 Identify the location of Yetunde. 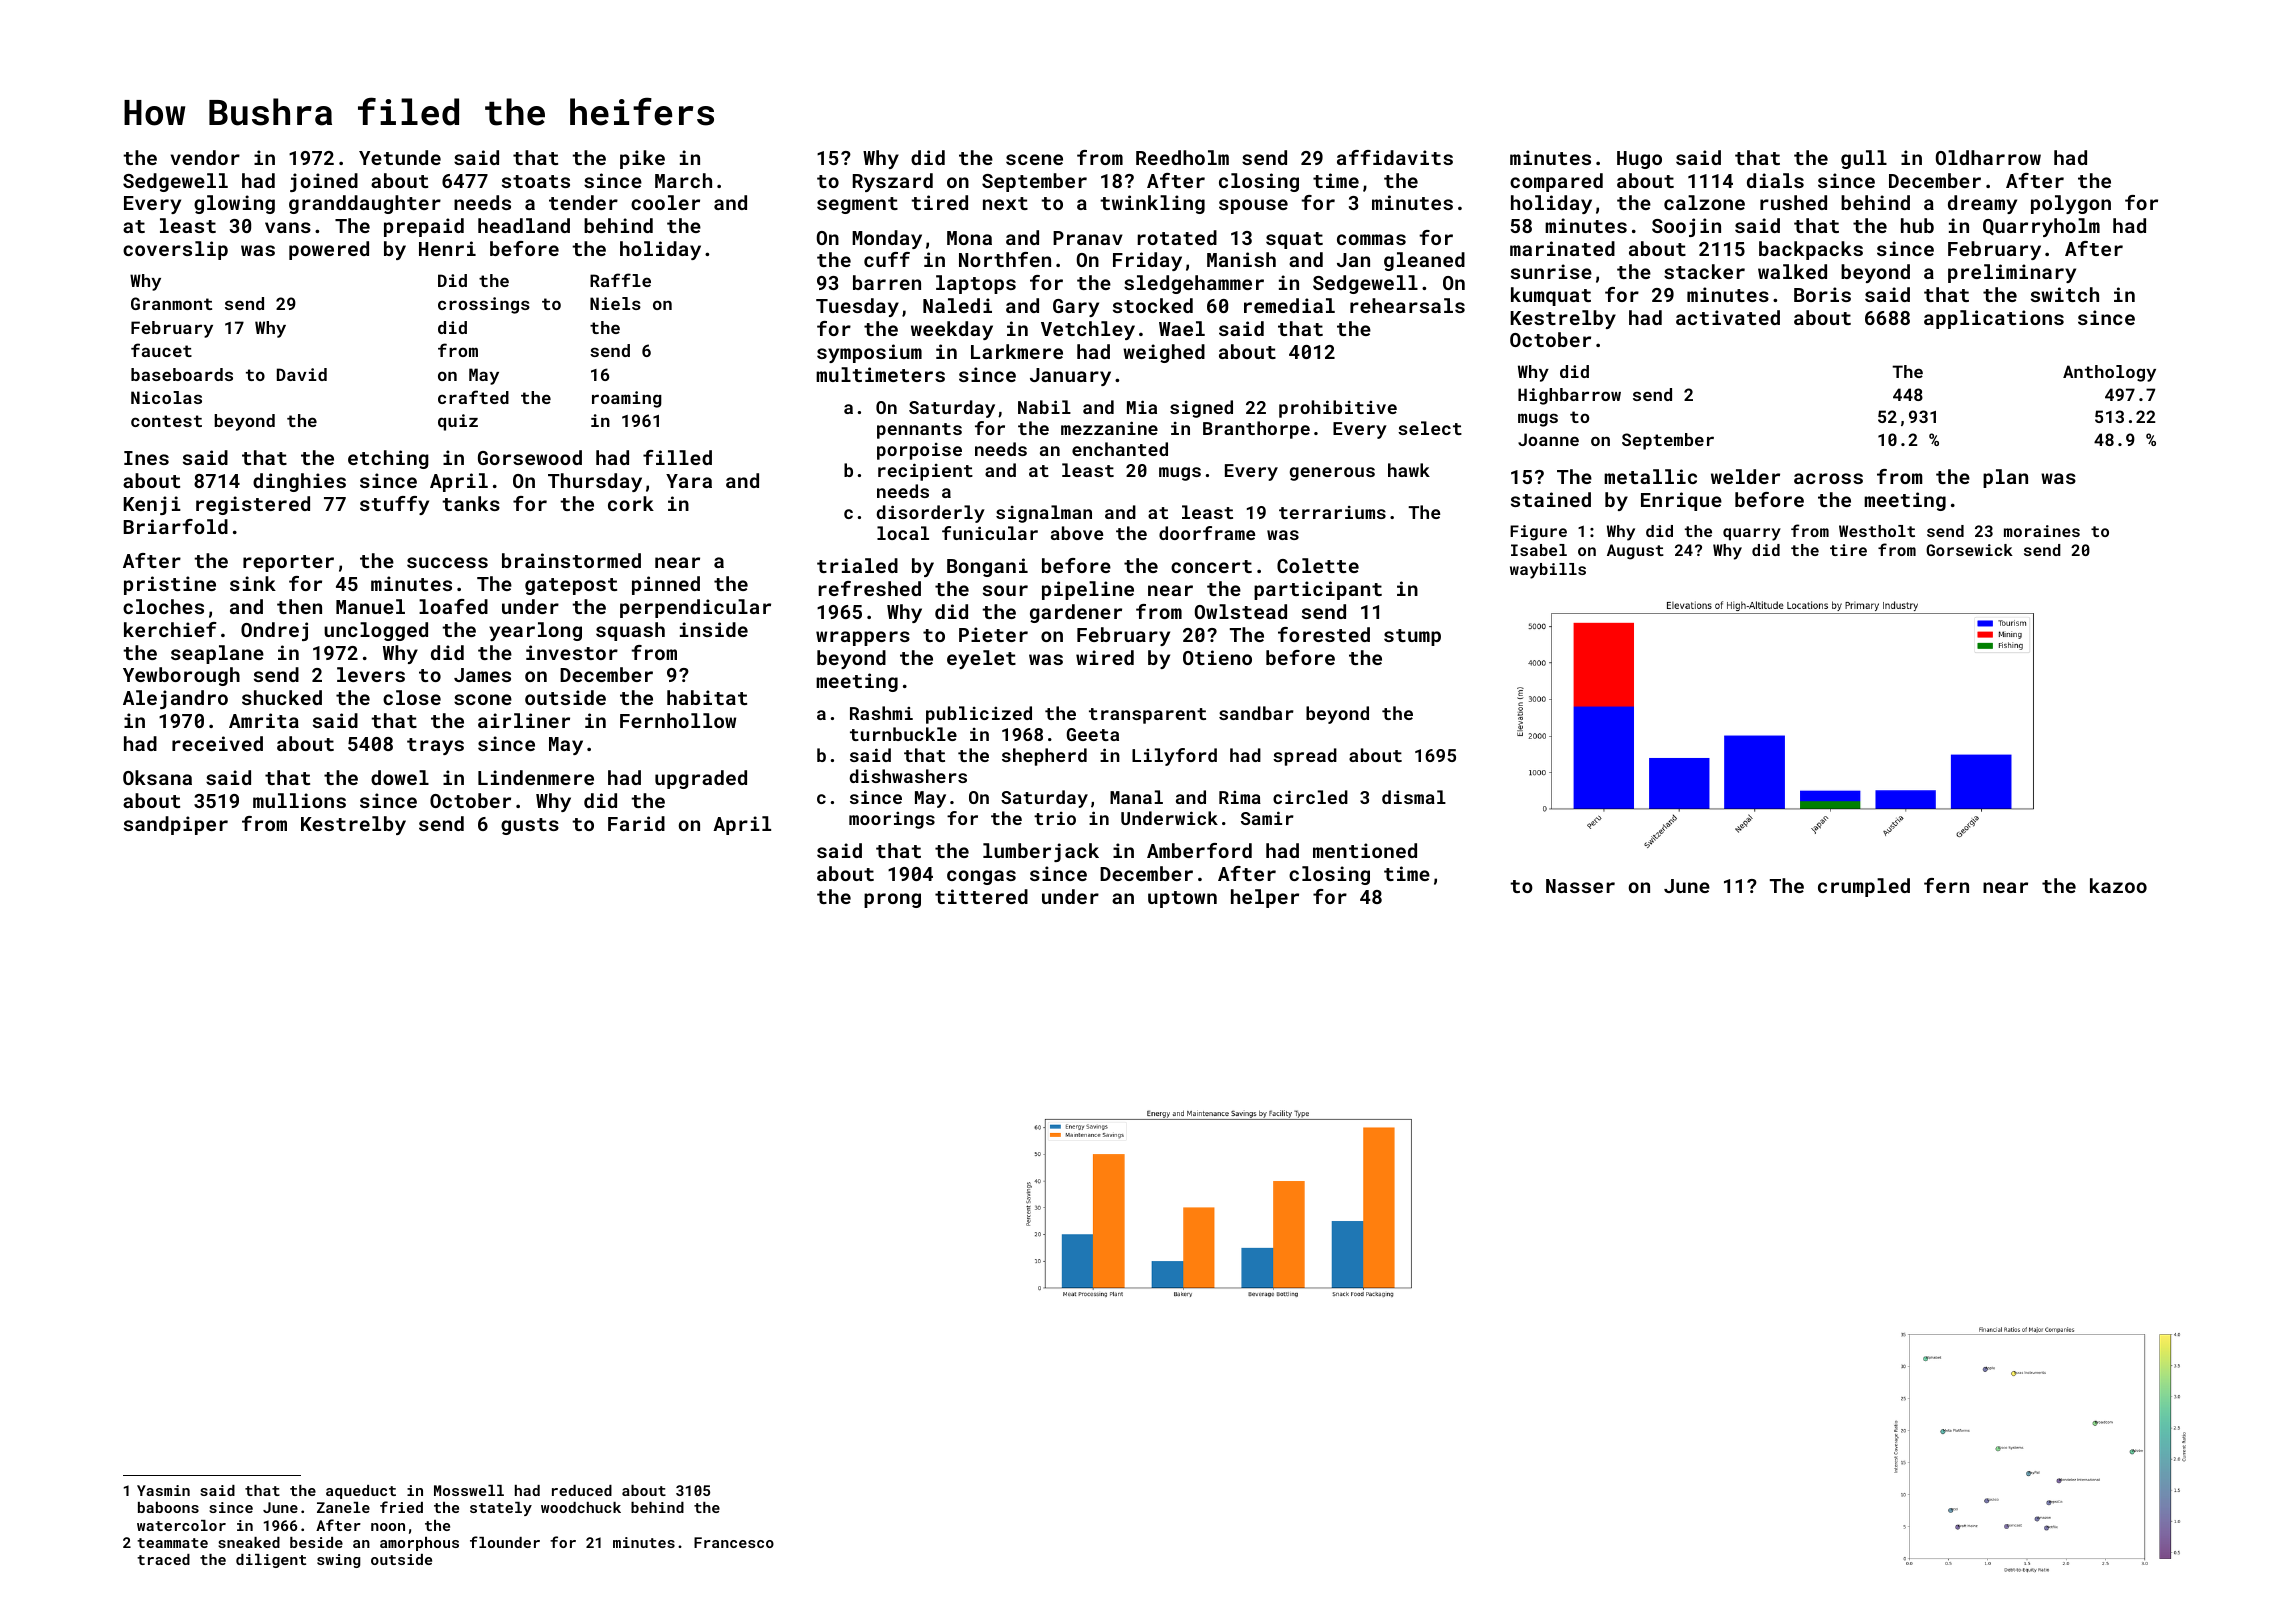
(400, 157).
